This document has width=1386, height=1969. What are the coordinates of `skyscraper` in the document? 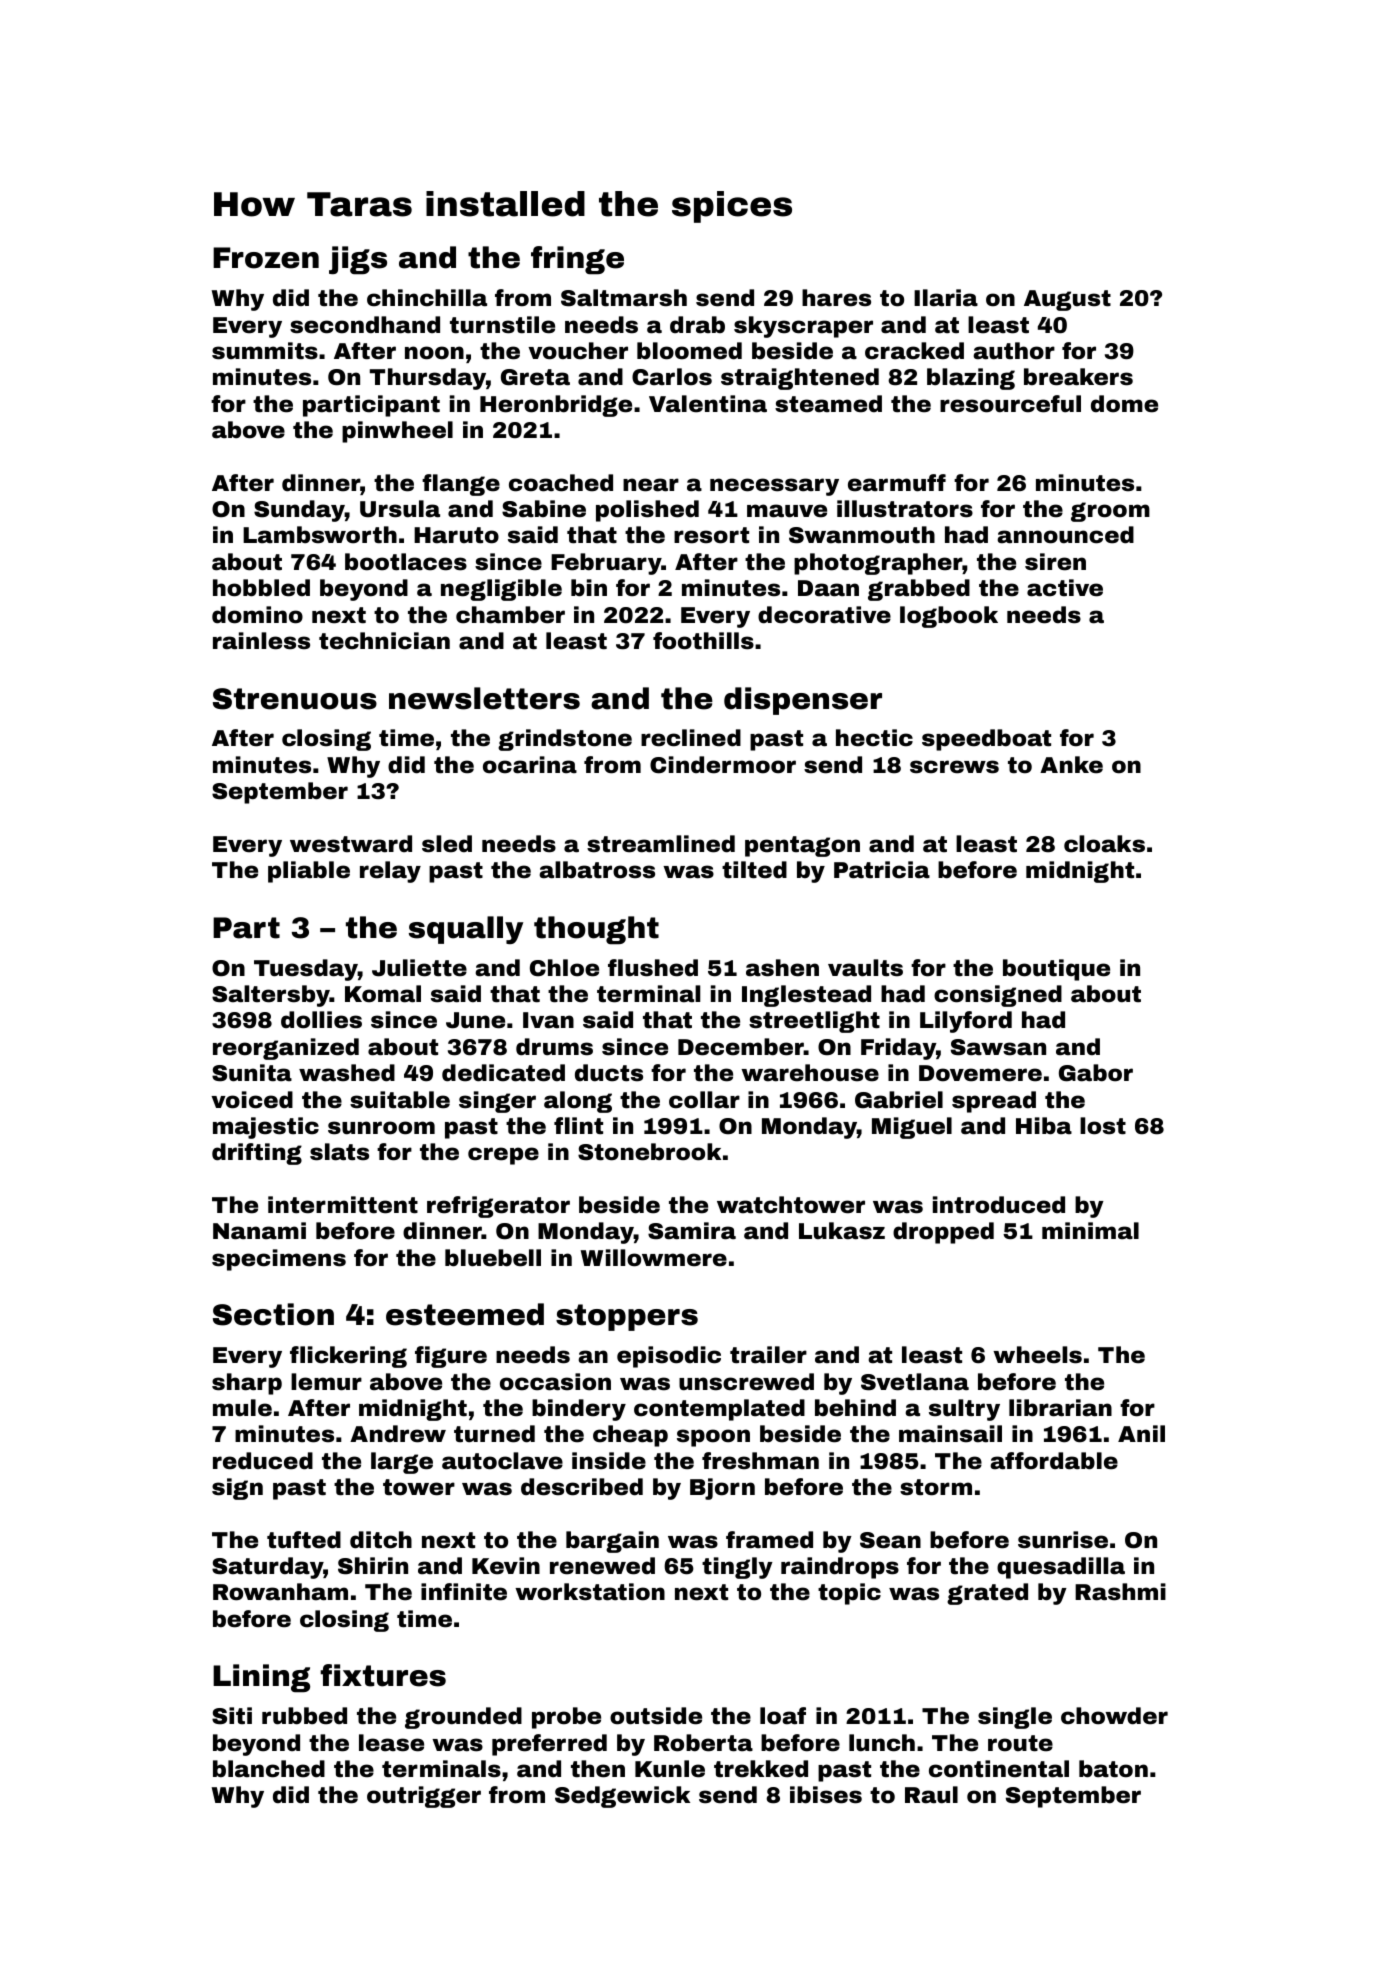 It's located at (803, 327).
